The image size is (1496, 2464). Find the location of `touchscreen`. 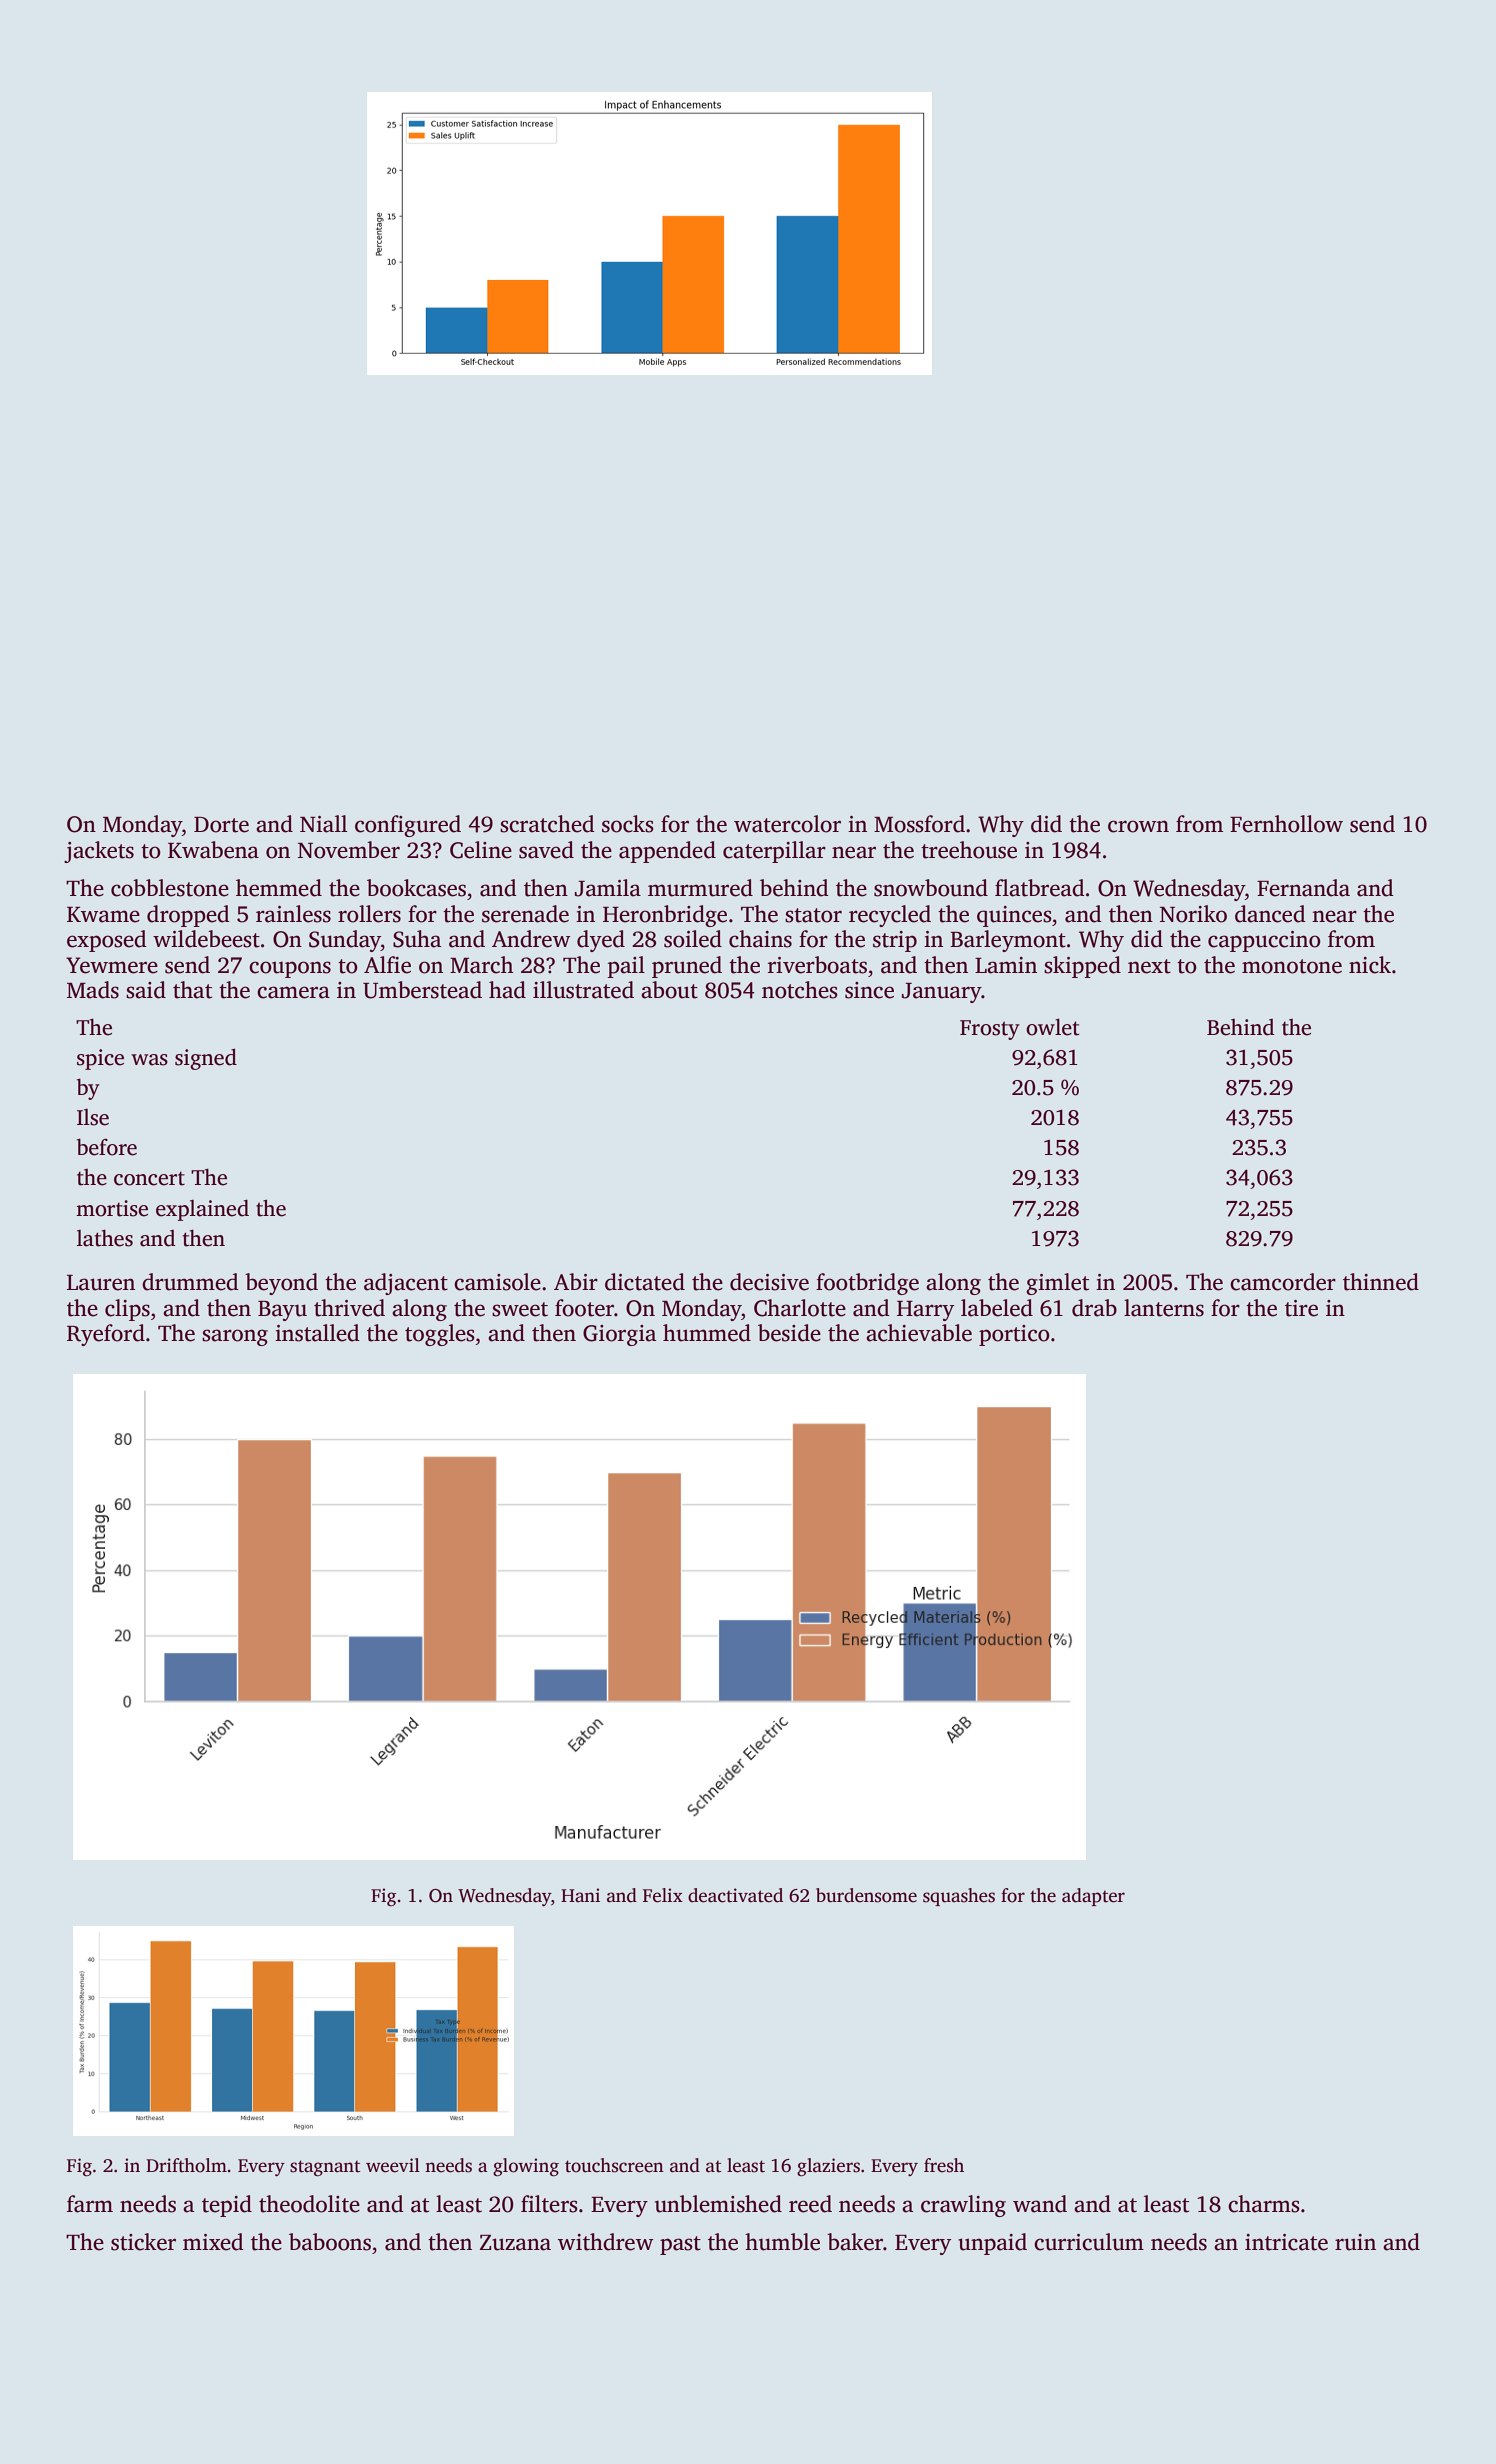

touchscreen is located at coordinates (614, 2165).
